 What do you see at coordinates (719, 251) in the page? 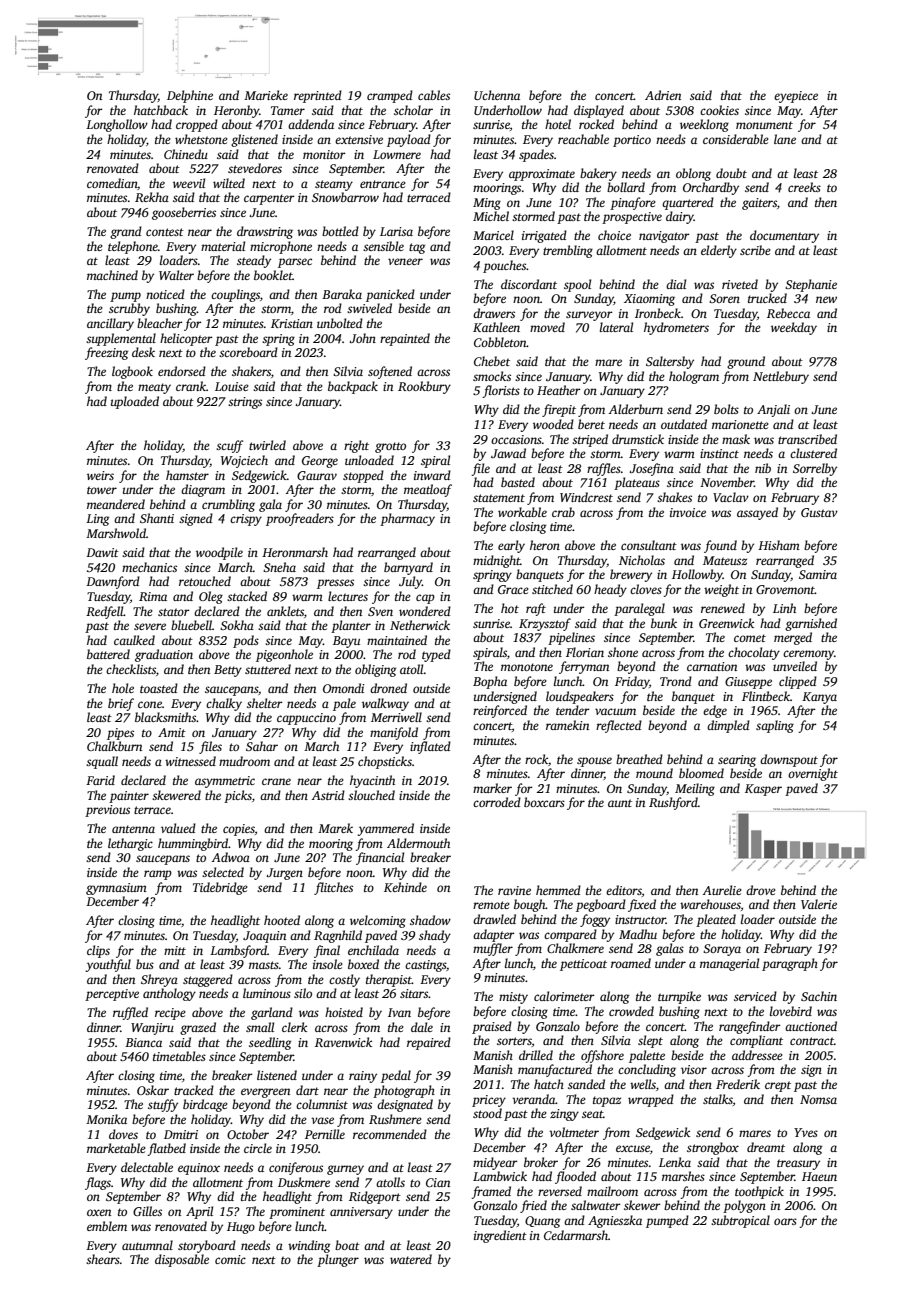
I see `elderly` at bounding box center [719, 251].
